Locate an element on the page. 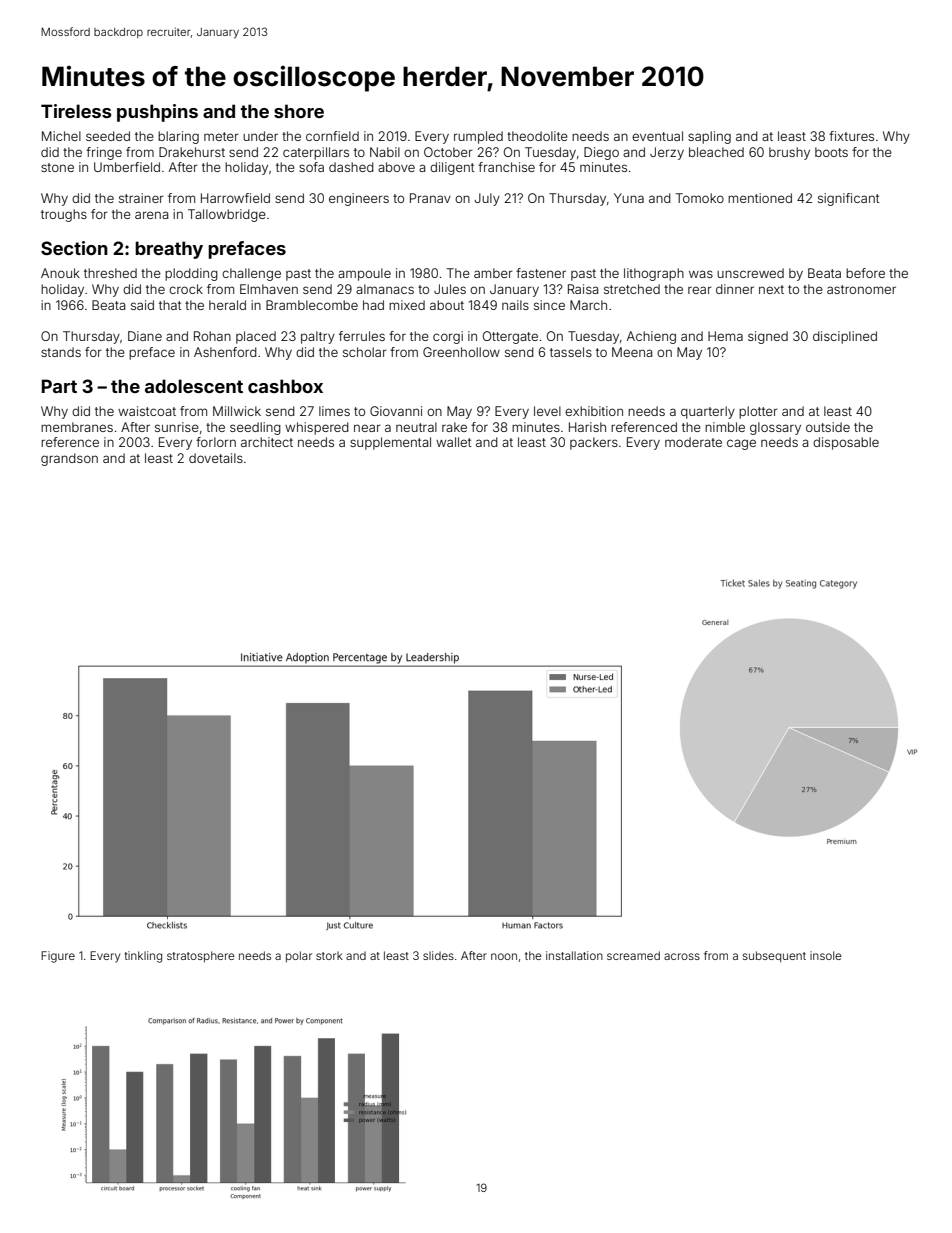  eventual is located at coordinates (657, 136).
